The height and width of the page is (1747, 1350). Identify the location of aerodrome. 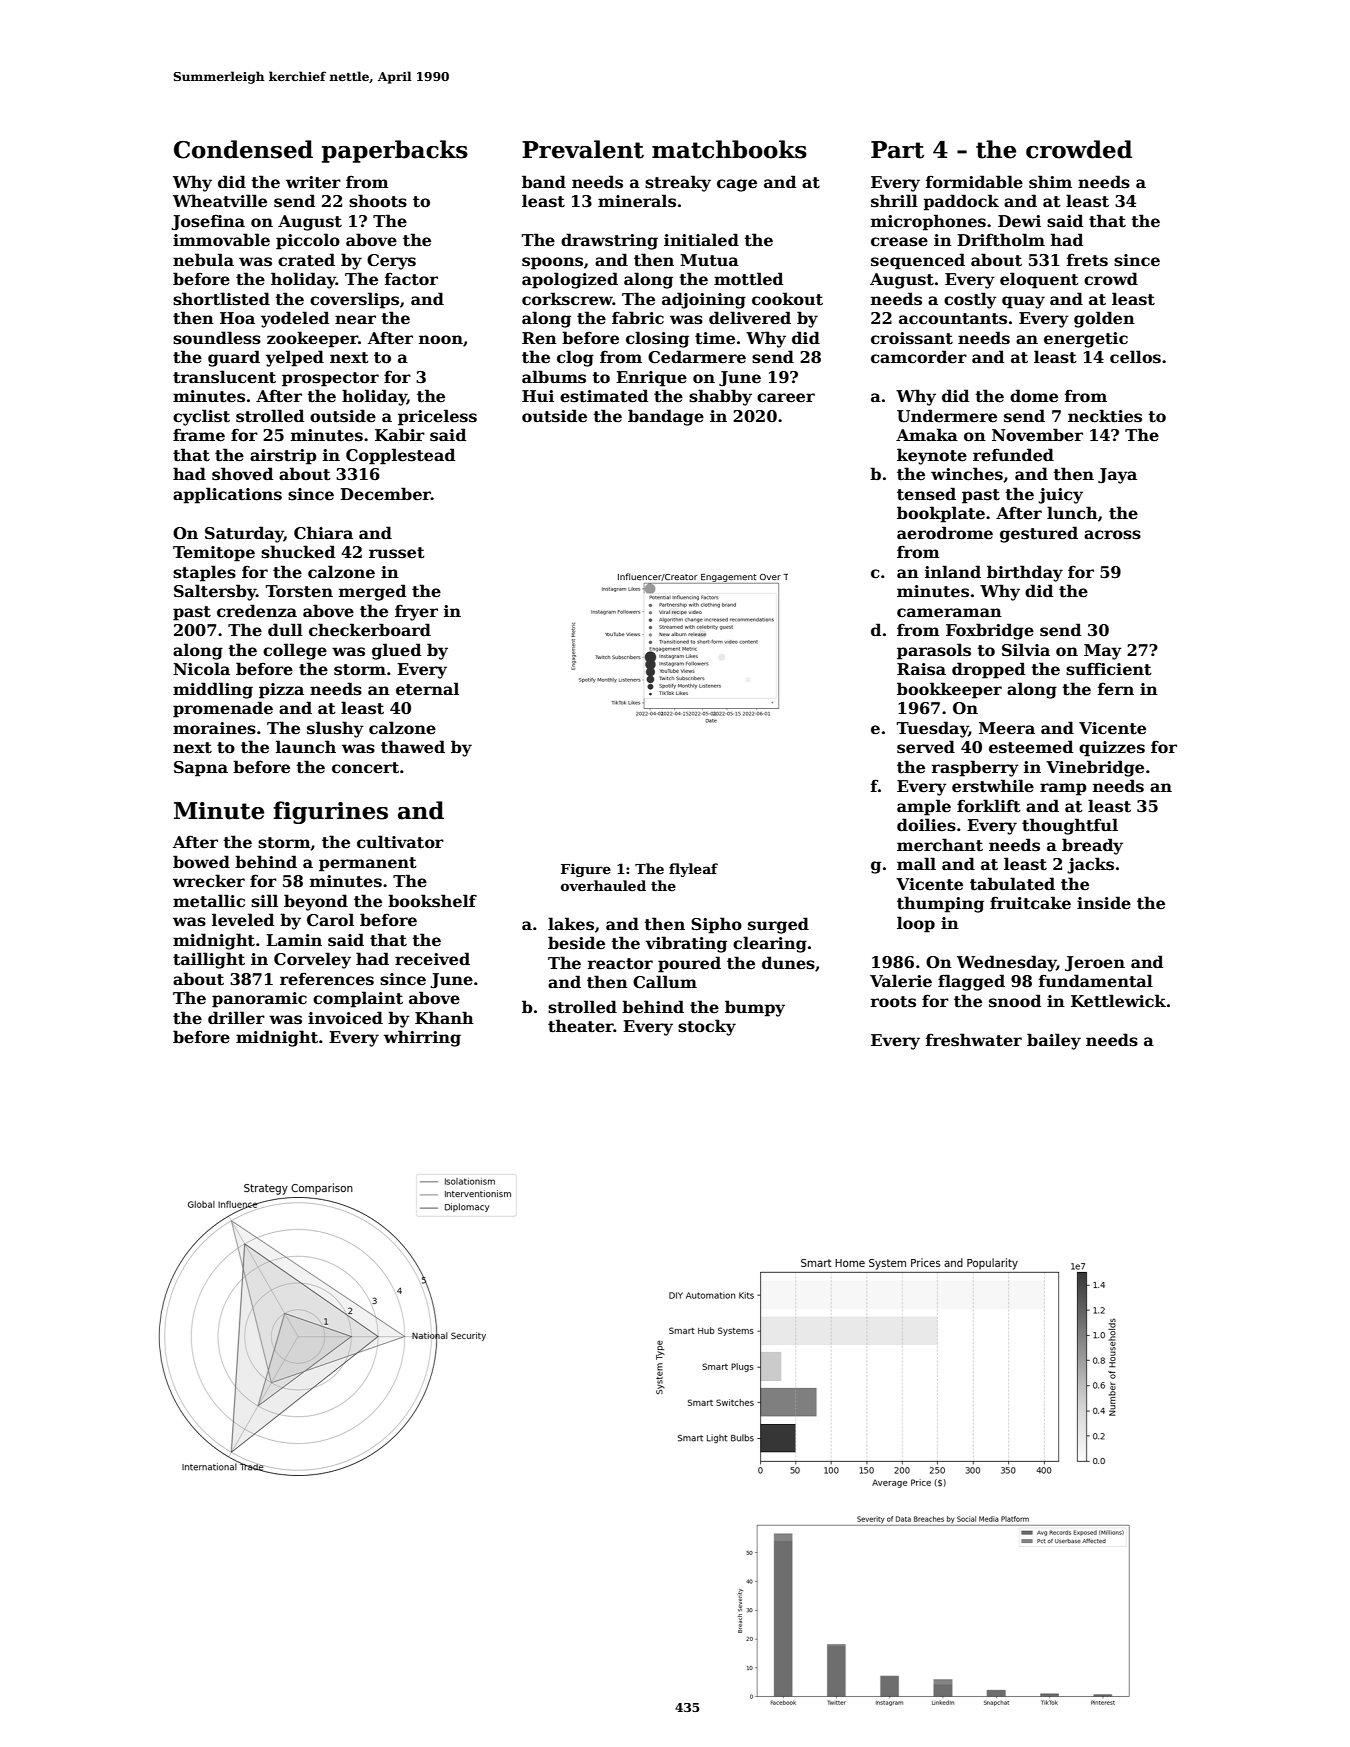
(945, 533).
